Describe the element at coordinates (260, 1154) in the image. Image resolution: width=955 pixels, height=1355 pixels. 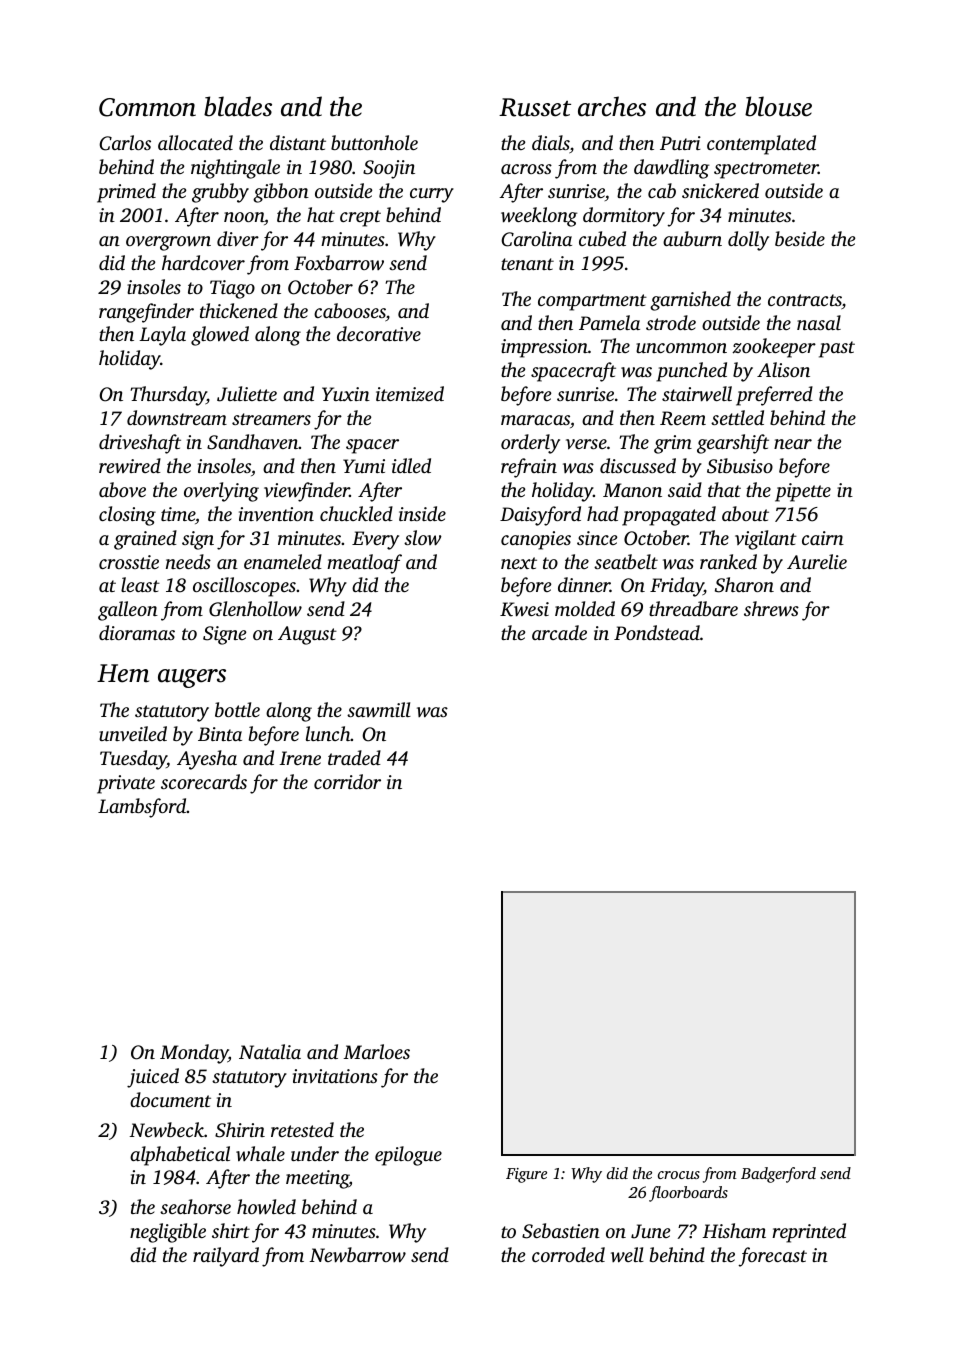
I see `whale` at that location.
